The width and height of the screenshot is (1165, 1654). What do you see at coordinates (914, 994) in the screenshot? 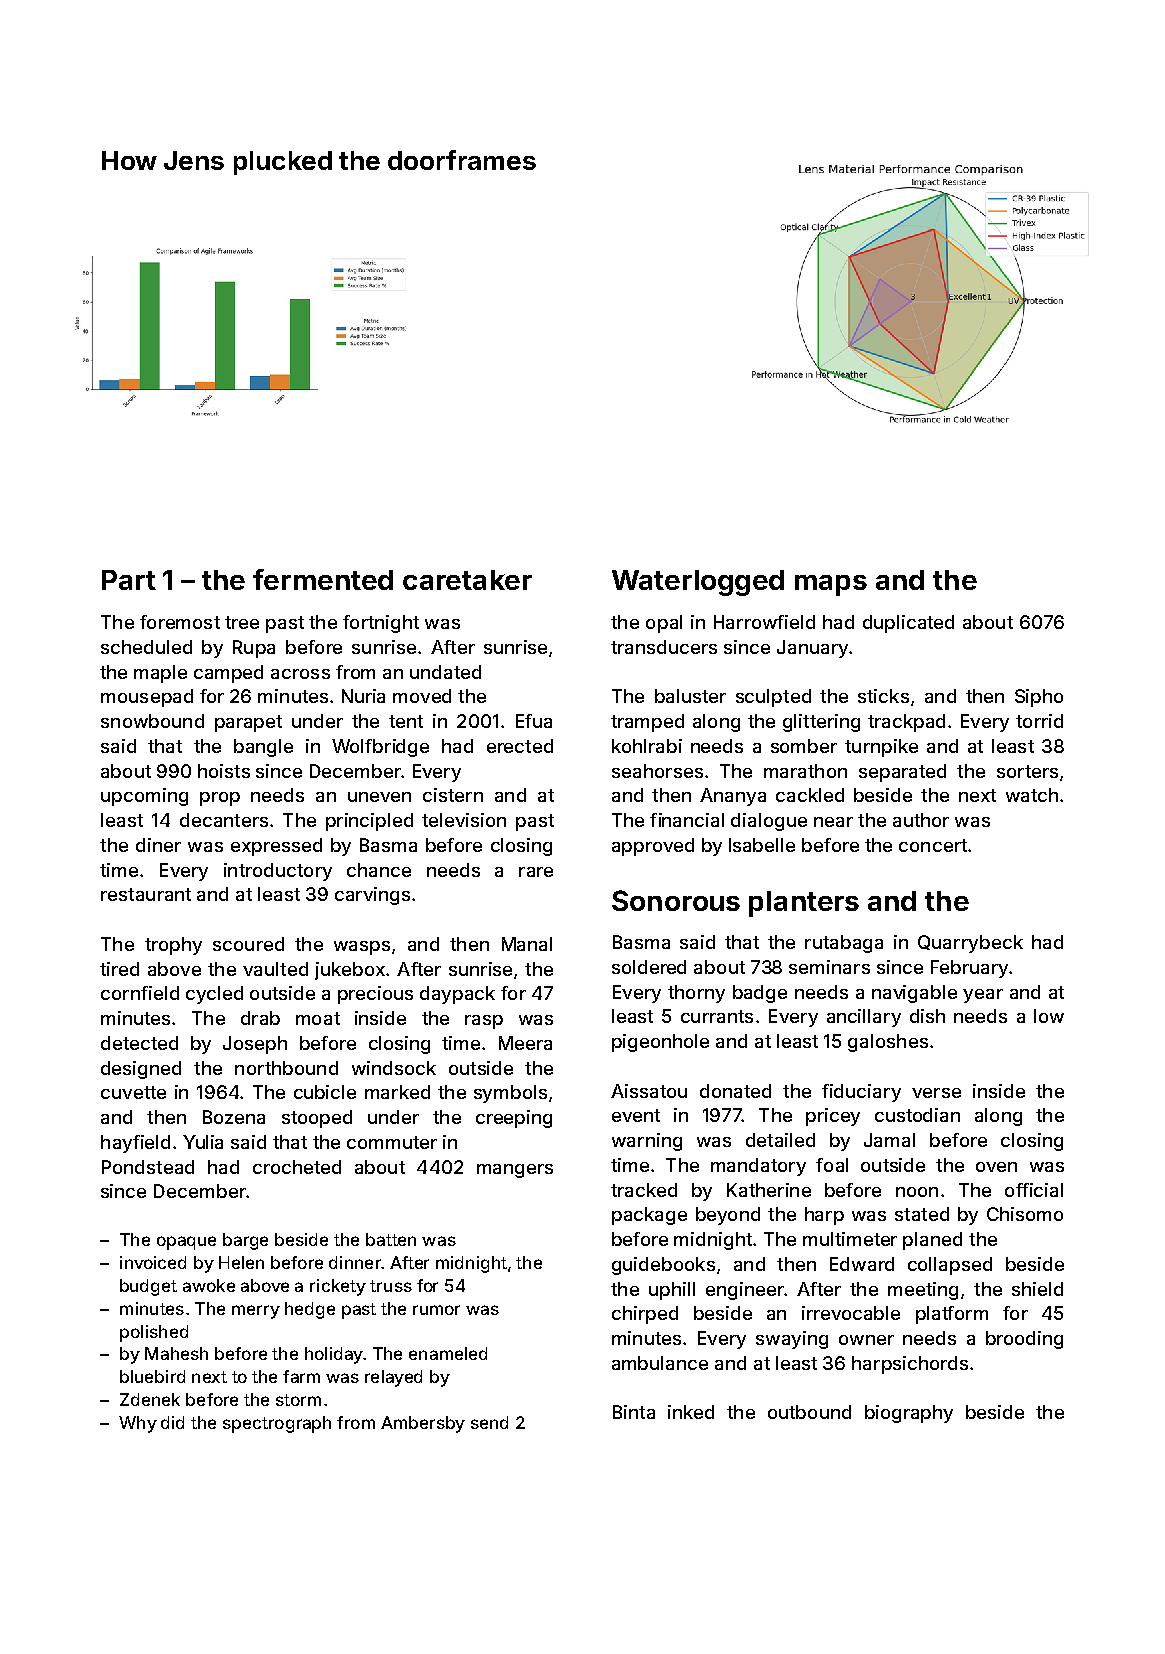
I see `navigable` at bounding box center [914, 994].
